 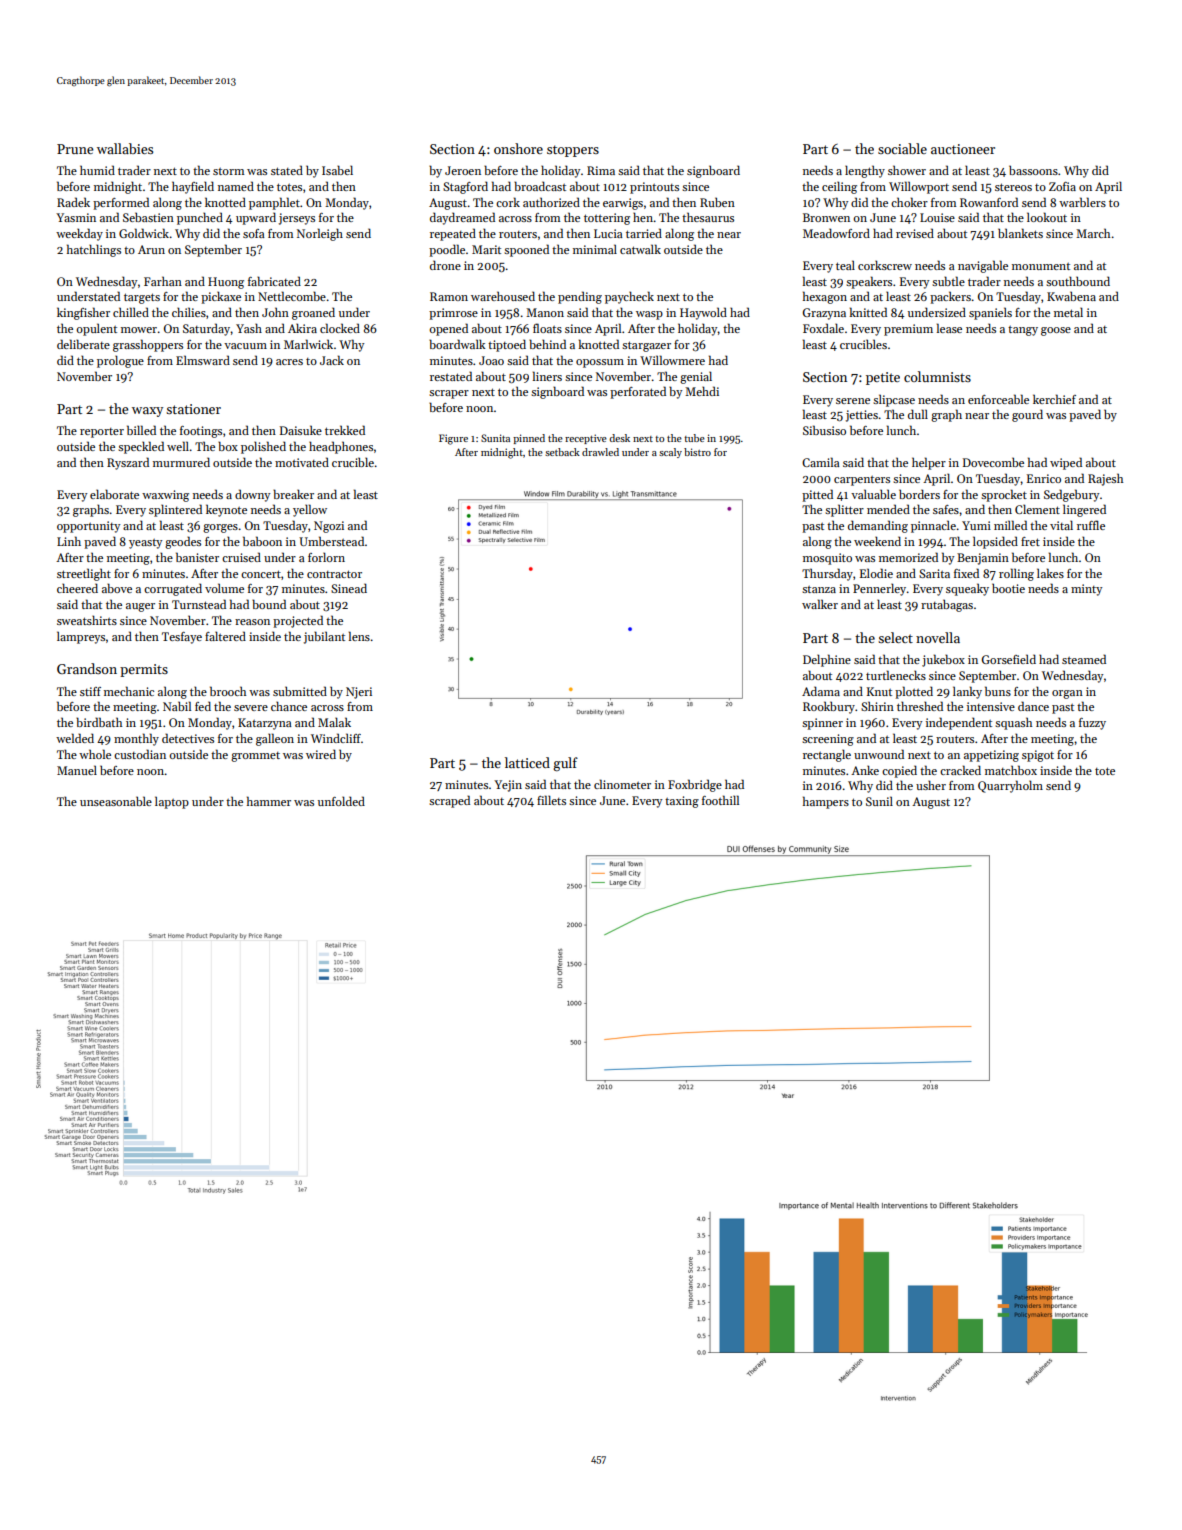 What do you see at coordinates (963, 149) in the screenshot?
I see `auctioneer` at bounding box center [963, 149].
